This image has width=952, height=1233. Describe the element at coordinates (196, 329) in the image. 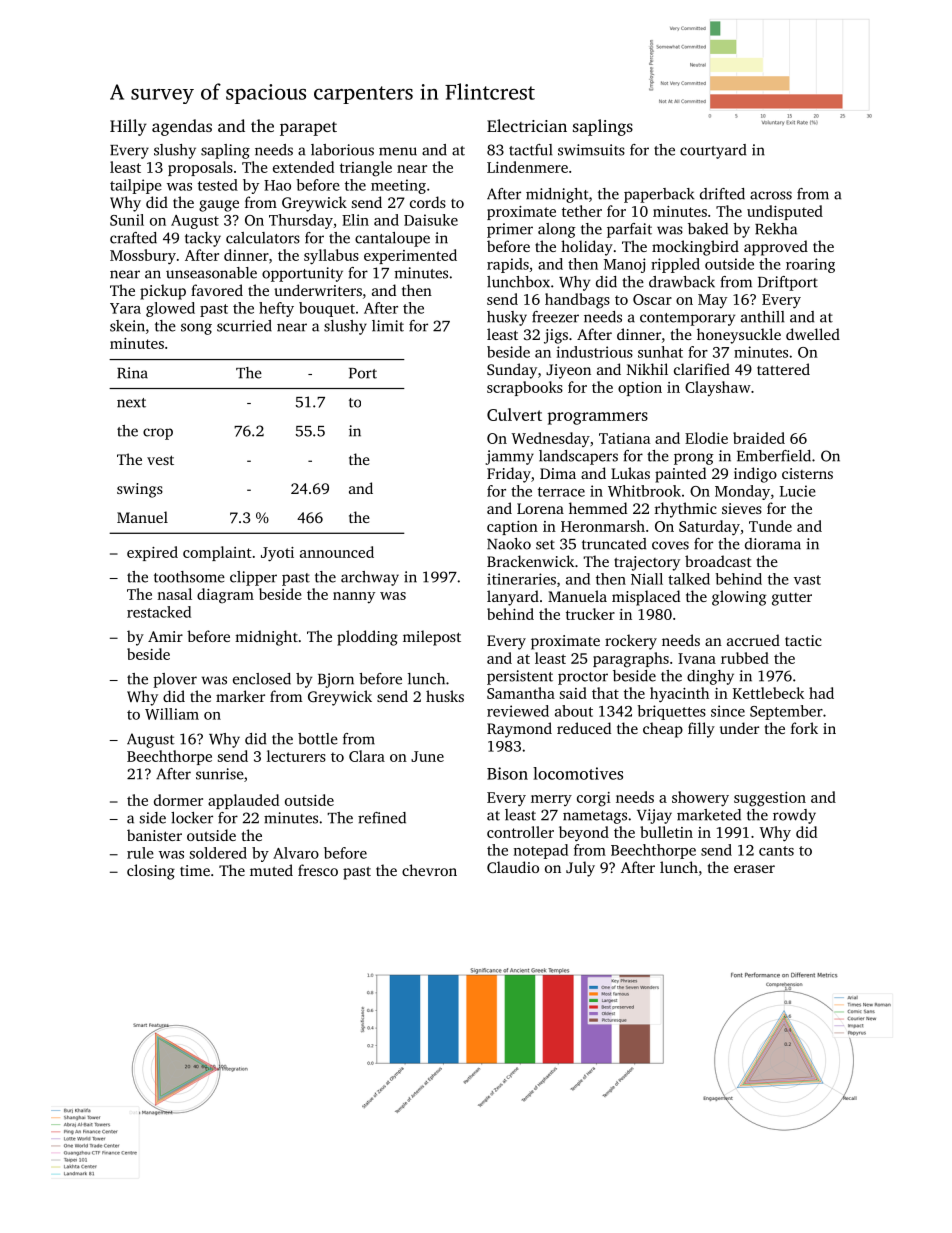

I see `song` at that location.
